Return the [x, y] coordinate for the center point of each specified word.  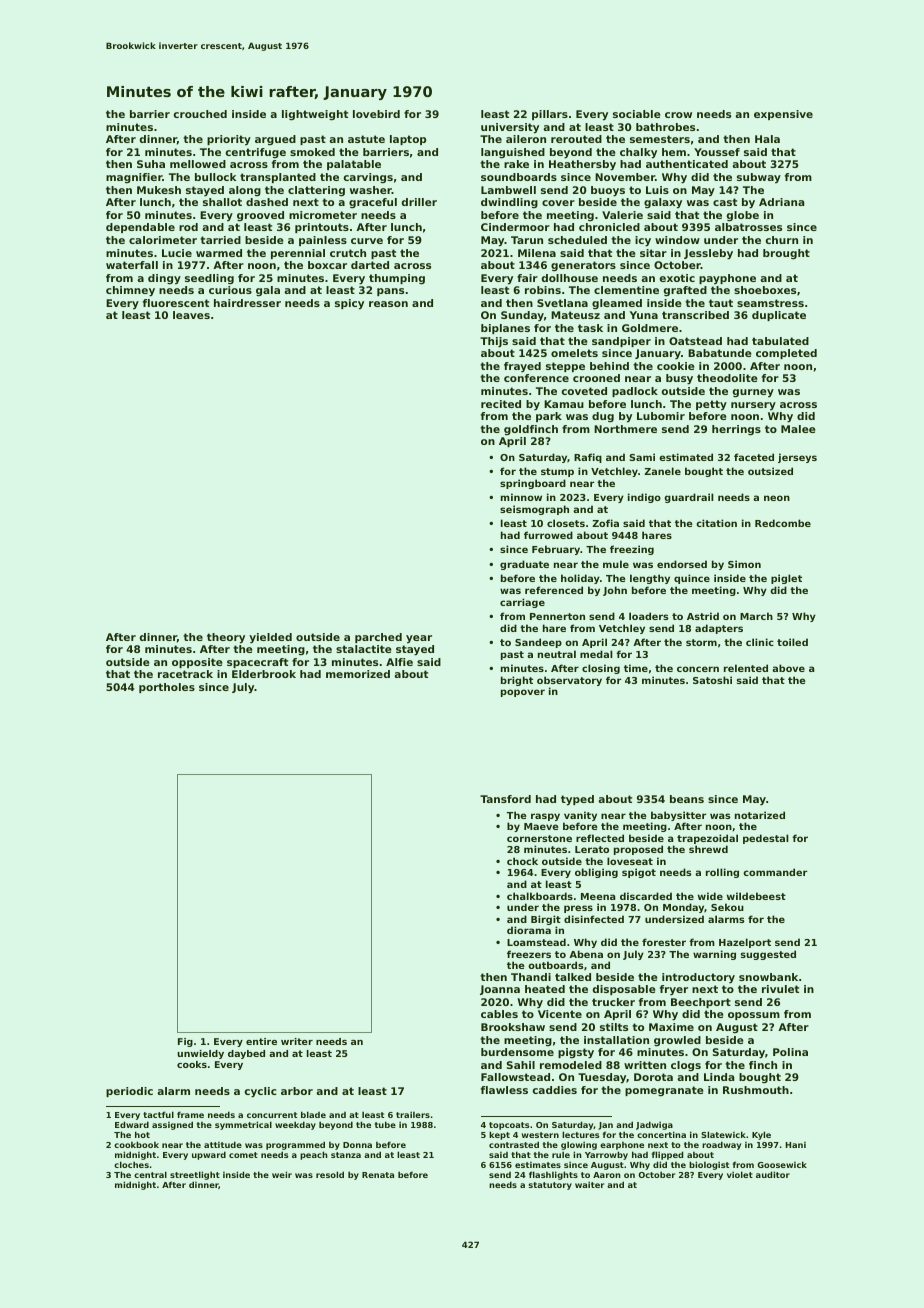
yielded [270, 638]
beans [687, 799]
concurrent [272, 1115]
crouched [200, 114]
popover [523, 693]
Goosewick [782, 1164]
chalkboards [540, 896]
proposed [638, 850]
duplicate [779, 316]
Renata [378, 1175]
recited [501, 404]
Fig [185, 1042]
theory [226, 638]
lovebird [376, 114]
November [625, 177]
